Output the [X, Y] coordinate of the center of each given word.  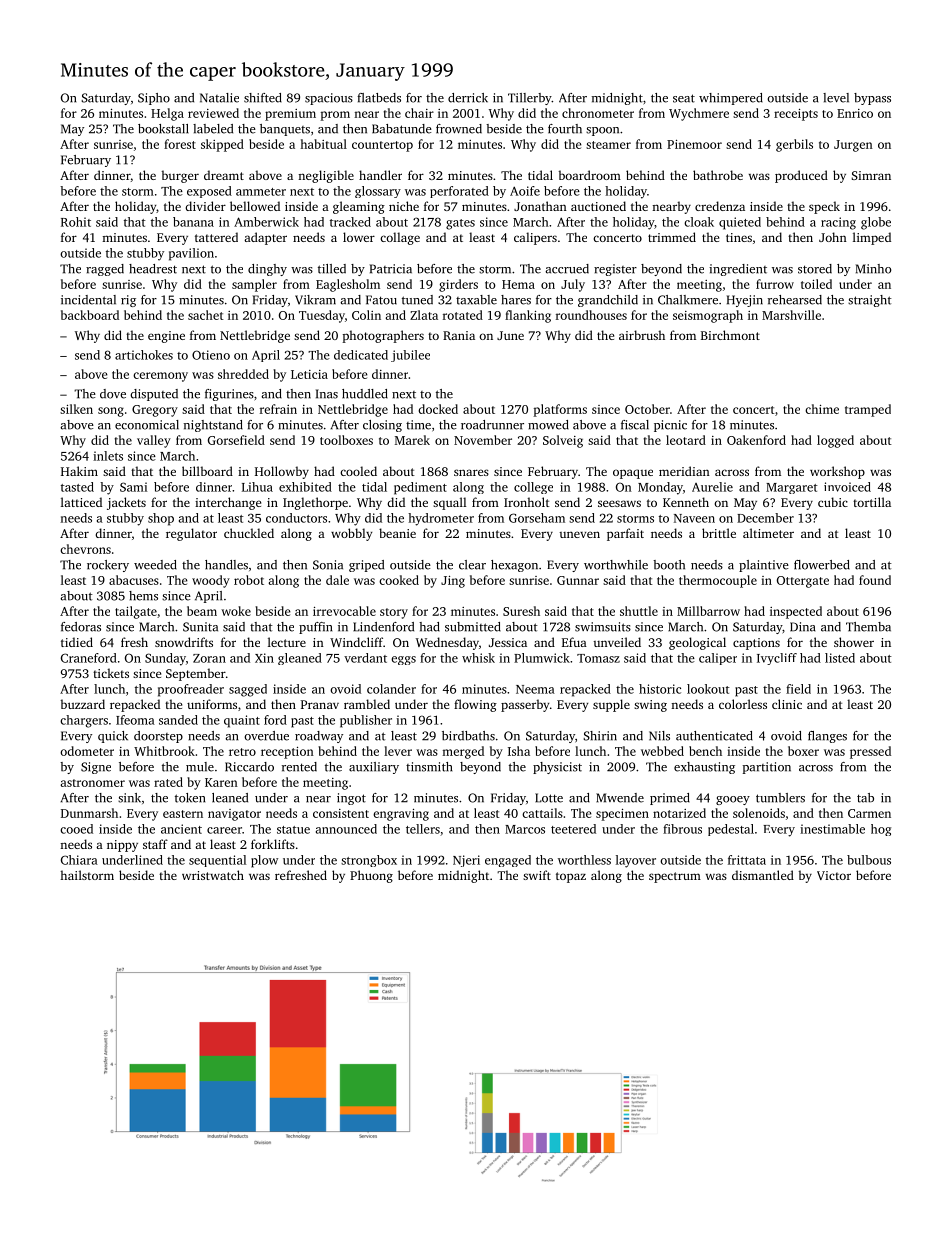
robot [249, 580]
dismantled [763, 875]
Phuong [371, 876]
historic [660, 689]
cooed [76, 829]
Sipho [154, 99]
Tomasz [598, 658]
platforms [560, 410]
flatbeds [379, 98]
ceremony [160, 377]
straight [870, 301]
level [836, 98]
